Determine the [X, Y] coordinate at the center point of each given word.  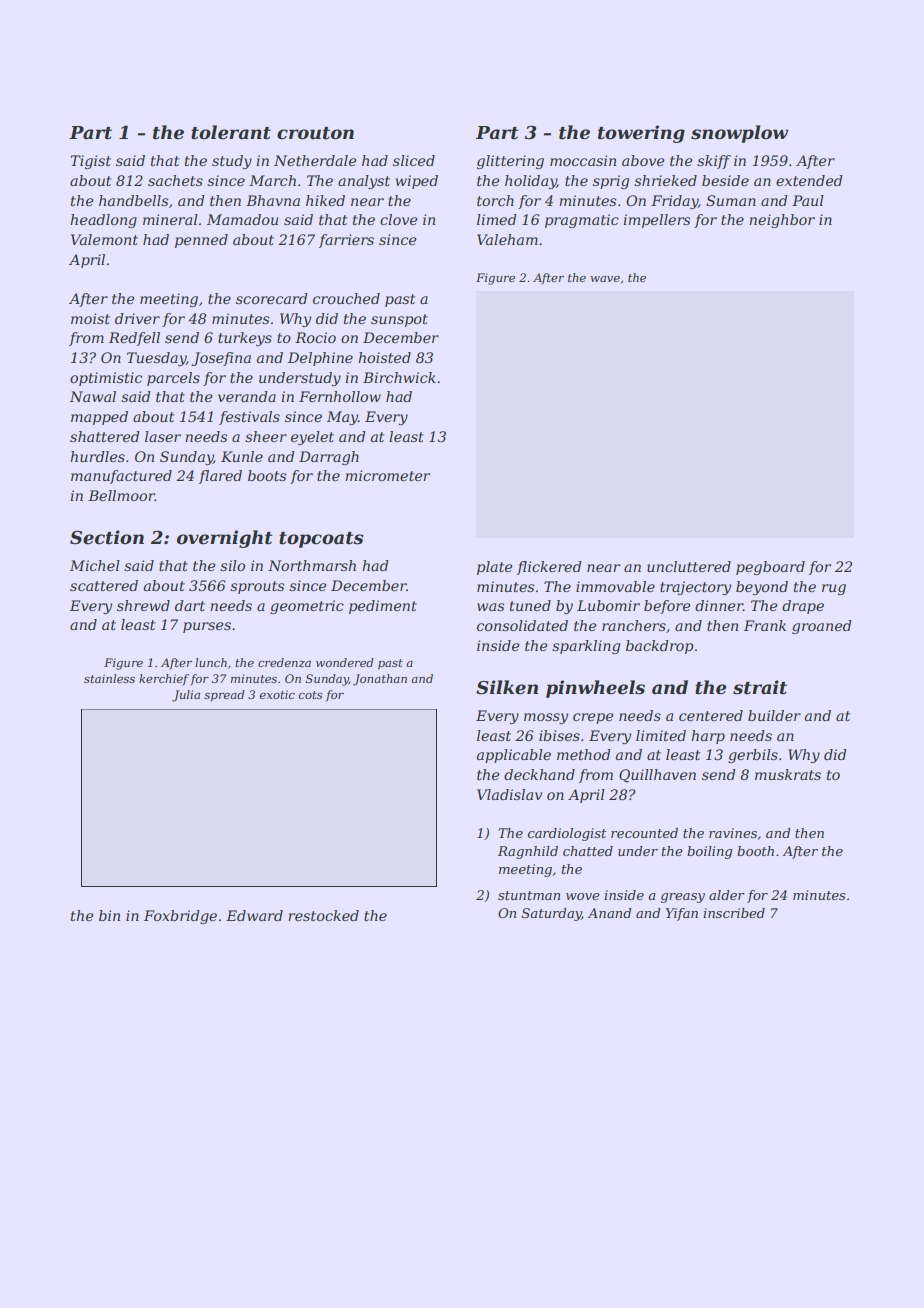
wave [605, 279]
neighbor [782, 221]
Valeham [507, 239]
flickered [549, 568]
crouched [346, 298]
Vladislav [509, 794]
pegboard [770, 568]
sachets [175, 180]
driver [137, 318]
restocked [323, 915]
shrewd [143, 605]
